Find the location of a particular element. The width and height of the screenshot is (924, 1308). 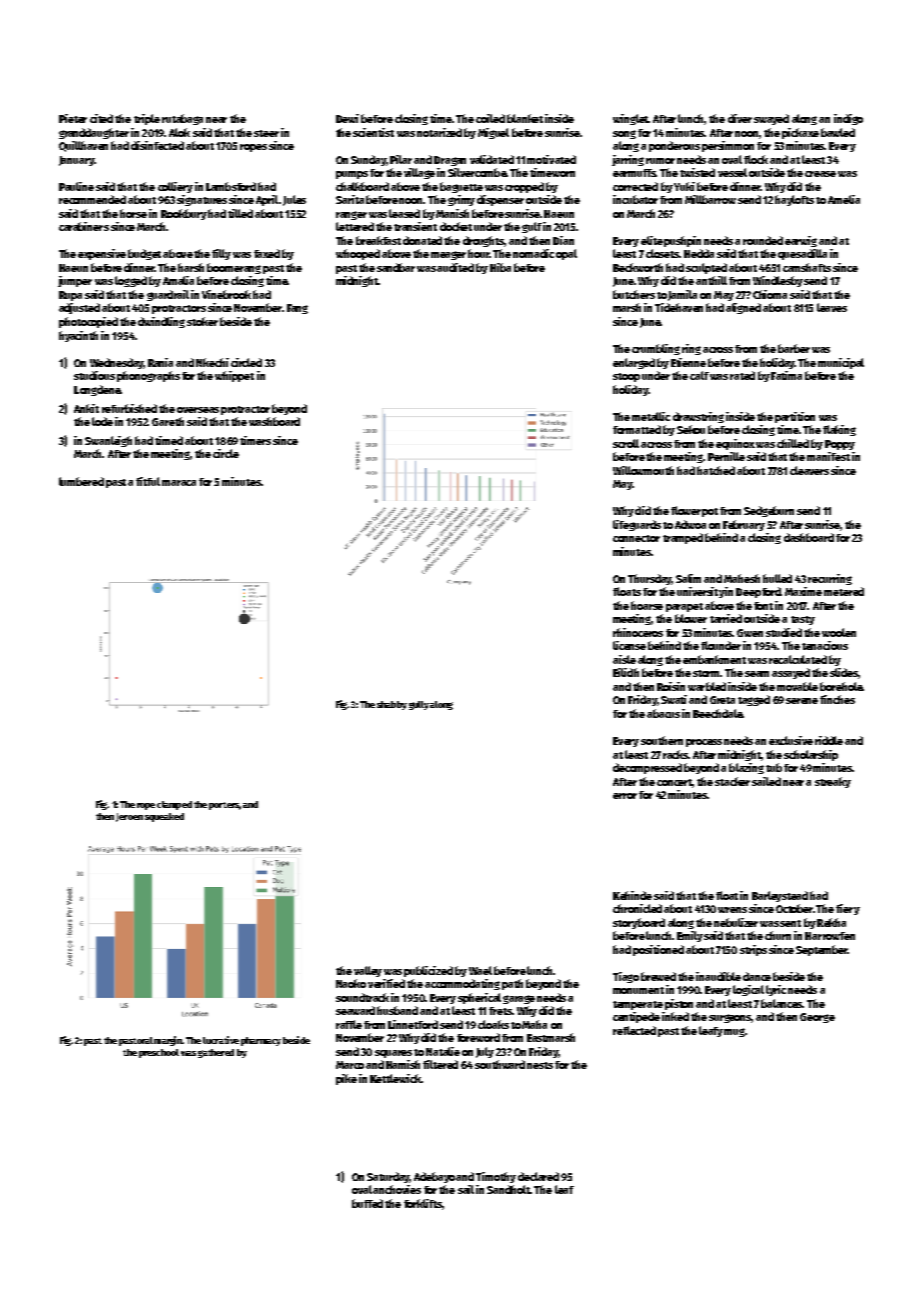

gully is located at coordinates (419, 705).
